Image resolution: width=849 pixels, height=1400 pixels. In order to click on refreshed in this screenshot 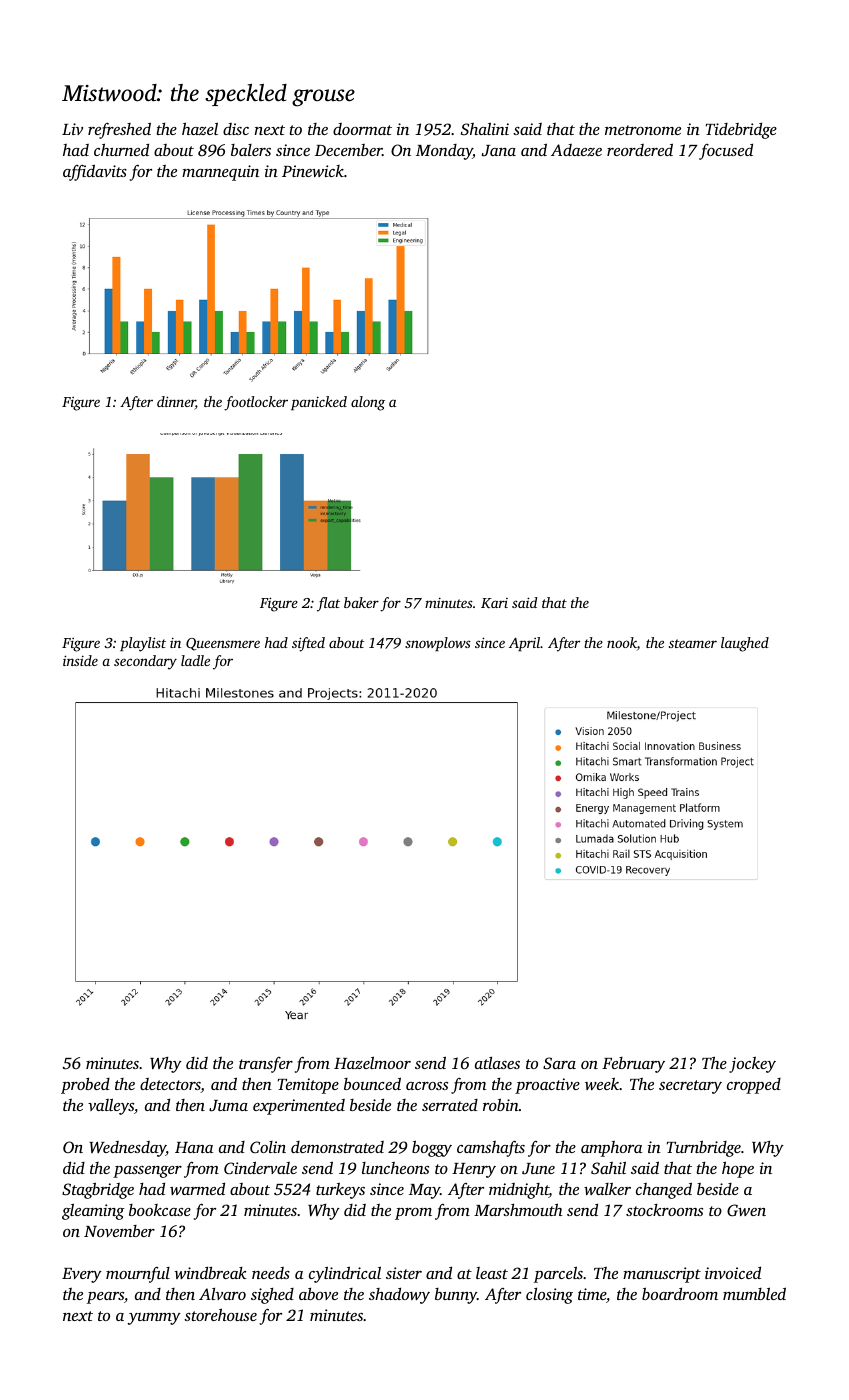, I will do `click(119, 130)`.
